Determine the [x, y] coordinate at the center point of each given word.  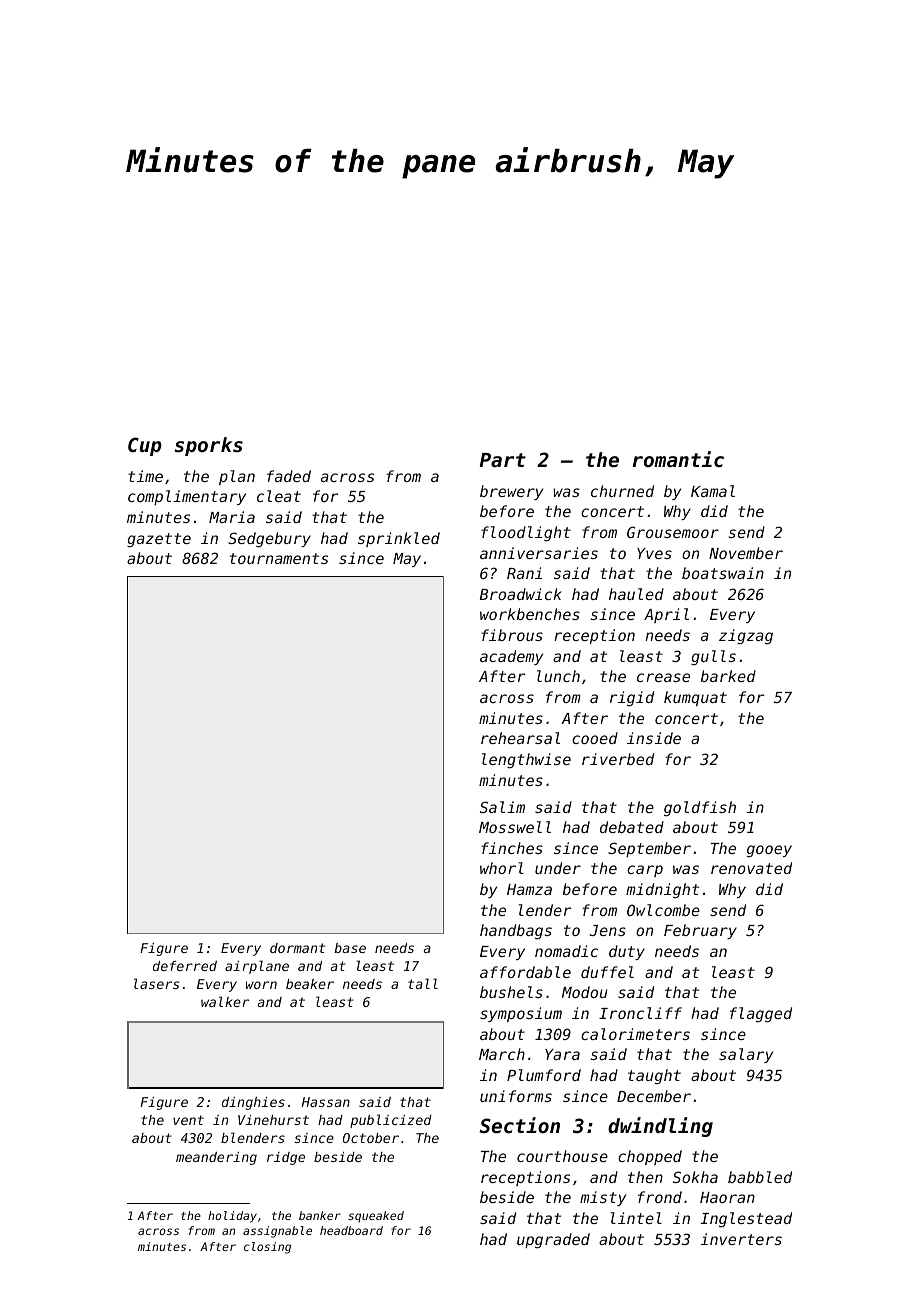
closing [267, 1248]
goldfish [700, 808]
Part [503, 460]
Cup [145, 446]
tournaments [279, 558]
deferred [185, 966]
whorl [502, 868]
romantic [678, 459]
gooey [769, 851]
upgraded [553, 1240]
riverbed [618, 759]
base [350, 948]
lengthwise [526, 761]
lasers [156, 983]
